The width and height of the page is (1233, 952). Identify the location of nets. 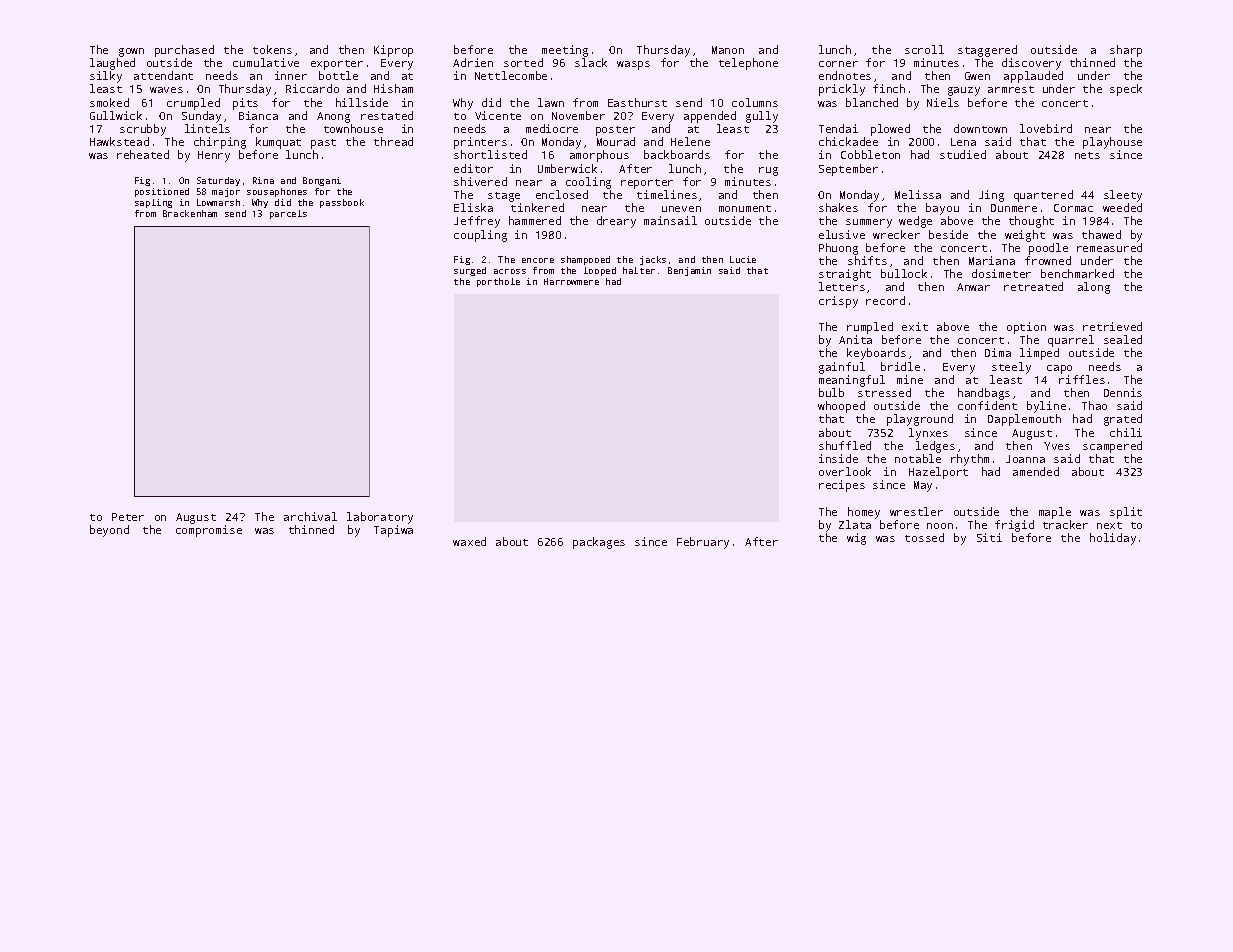
(1087, 155).
